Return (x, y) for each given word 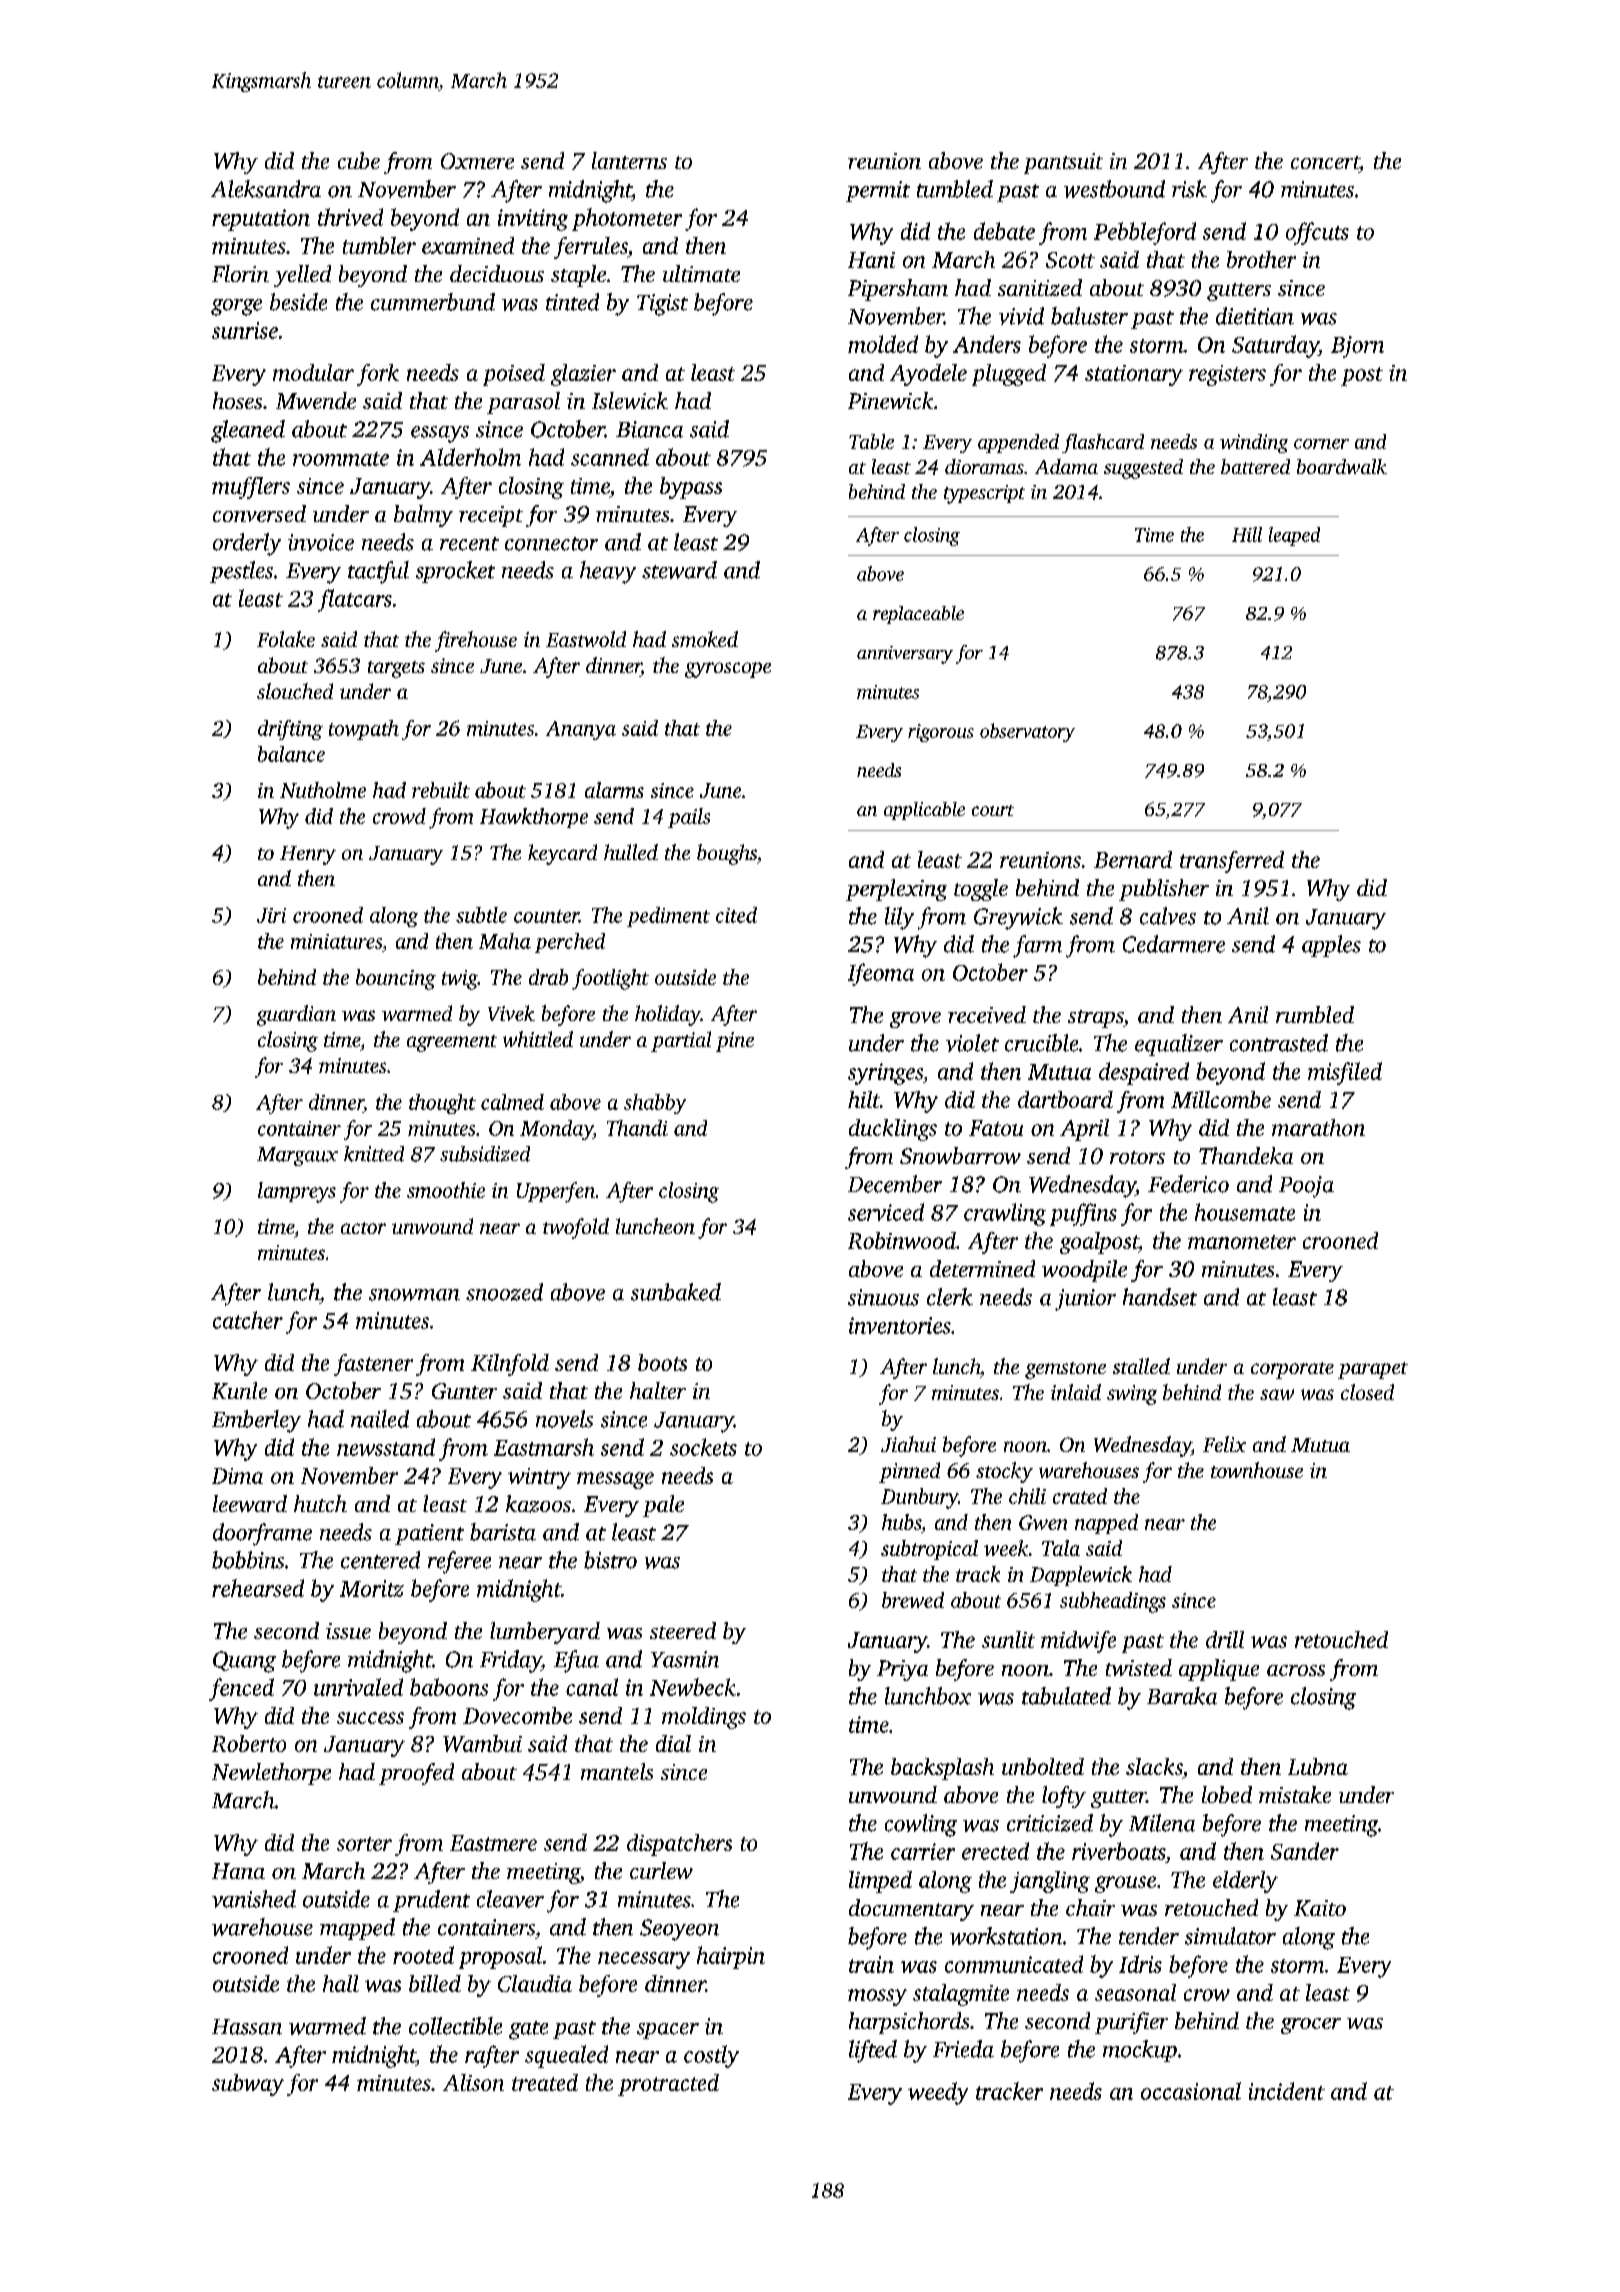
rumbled (1315, 1014)
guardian (296, 1015)
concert (1325, 162)
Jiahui (908, 1444)
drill (1225, 1639)
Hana (238, 1871)
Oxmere (477, 161)
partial (681, 1041)
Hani (871, 260)
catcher (248, 1320)
